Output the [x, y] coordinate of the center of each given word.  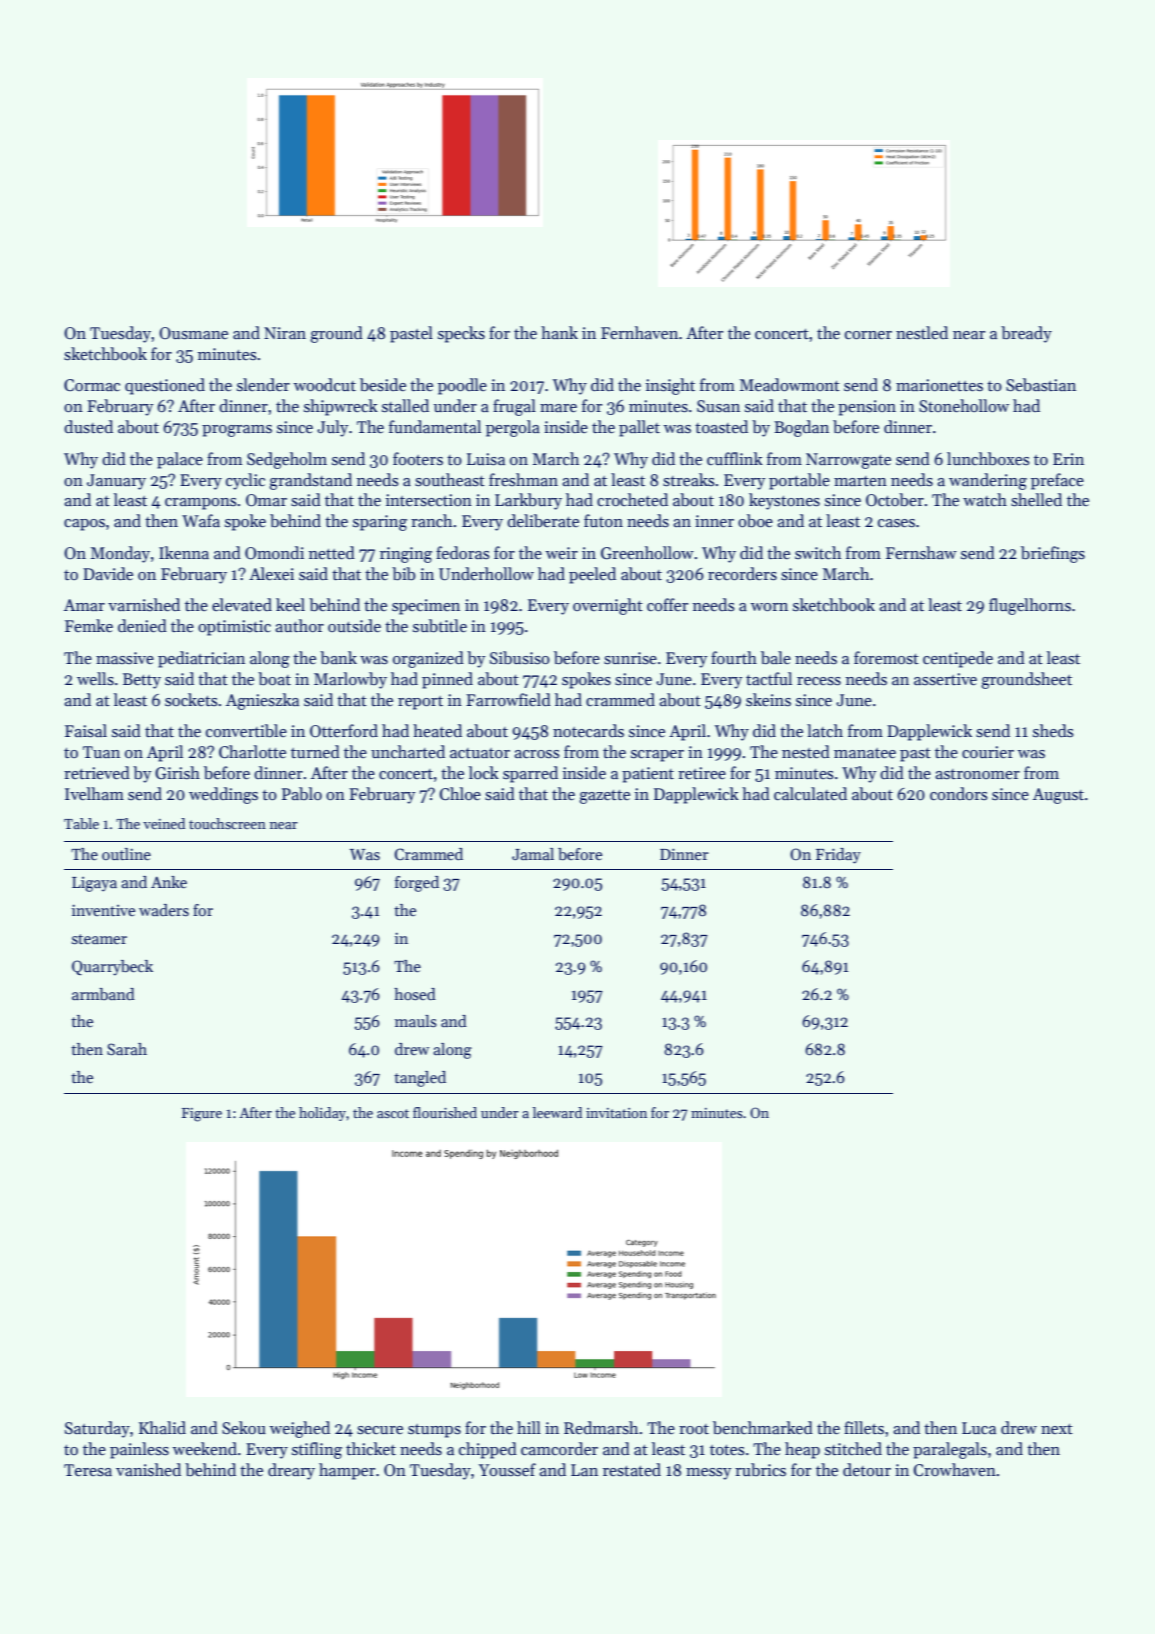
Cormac [92, 385]
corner [868, 335]
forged [417, 884]
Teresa [88, 1470]
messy [708, 1474]
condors [959, 793]
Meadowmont [790, 385]
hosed [415, 994]
